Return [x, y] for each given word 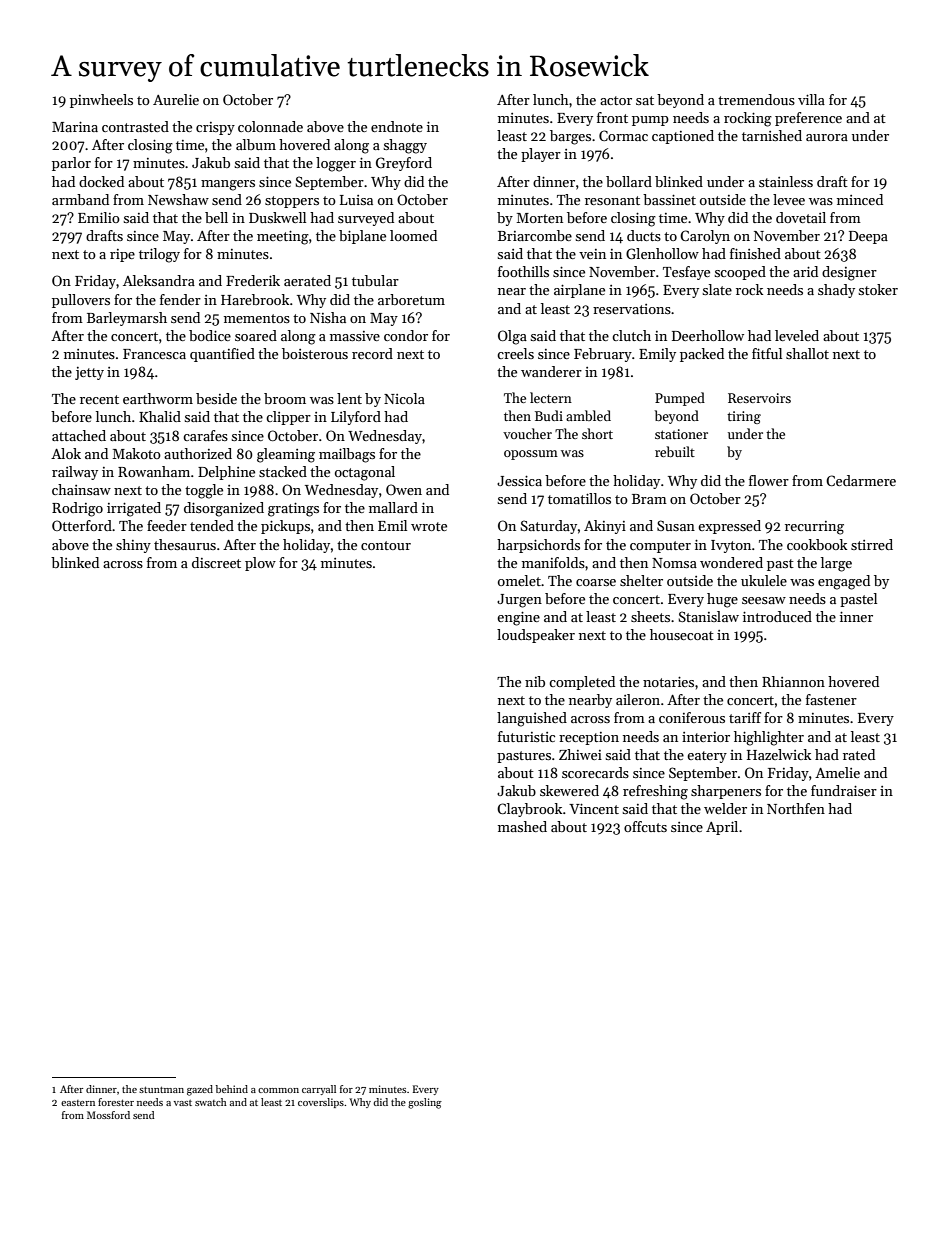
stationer [681, 434]
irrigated [134, 509]
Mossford [108, 1115]
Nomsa [674, 563]
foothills [523, 271]
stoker [878, 289]
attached [79, 435]
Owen [404, 489]
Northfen [796, 808]
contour [386, 545]
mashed [522, 826]
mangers [228, 185]
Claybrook [529, 810]
